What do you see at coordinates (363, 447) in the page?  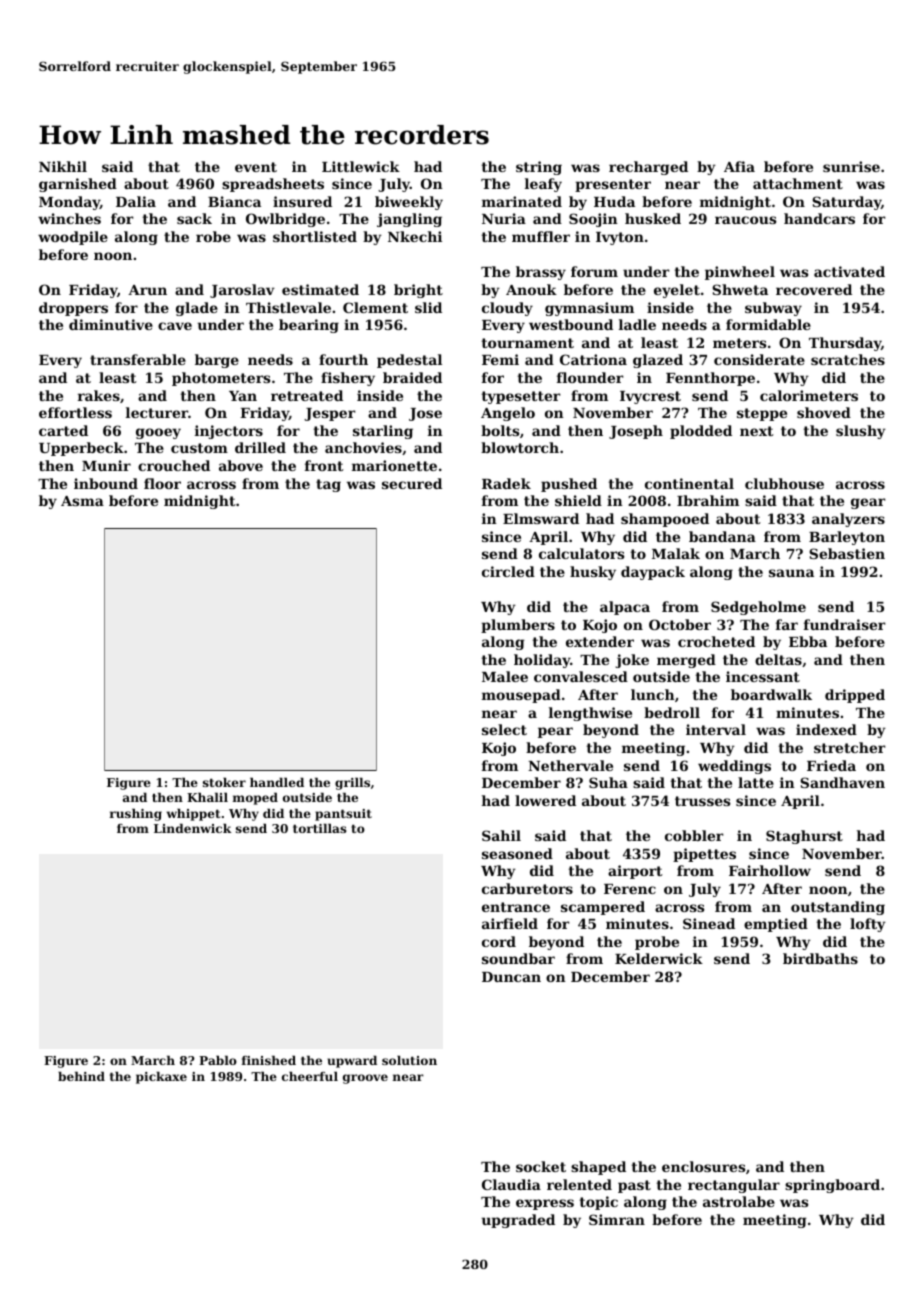 I see `anchovies` at bounding box center [363, 447].
